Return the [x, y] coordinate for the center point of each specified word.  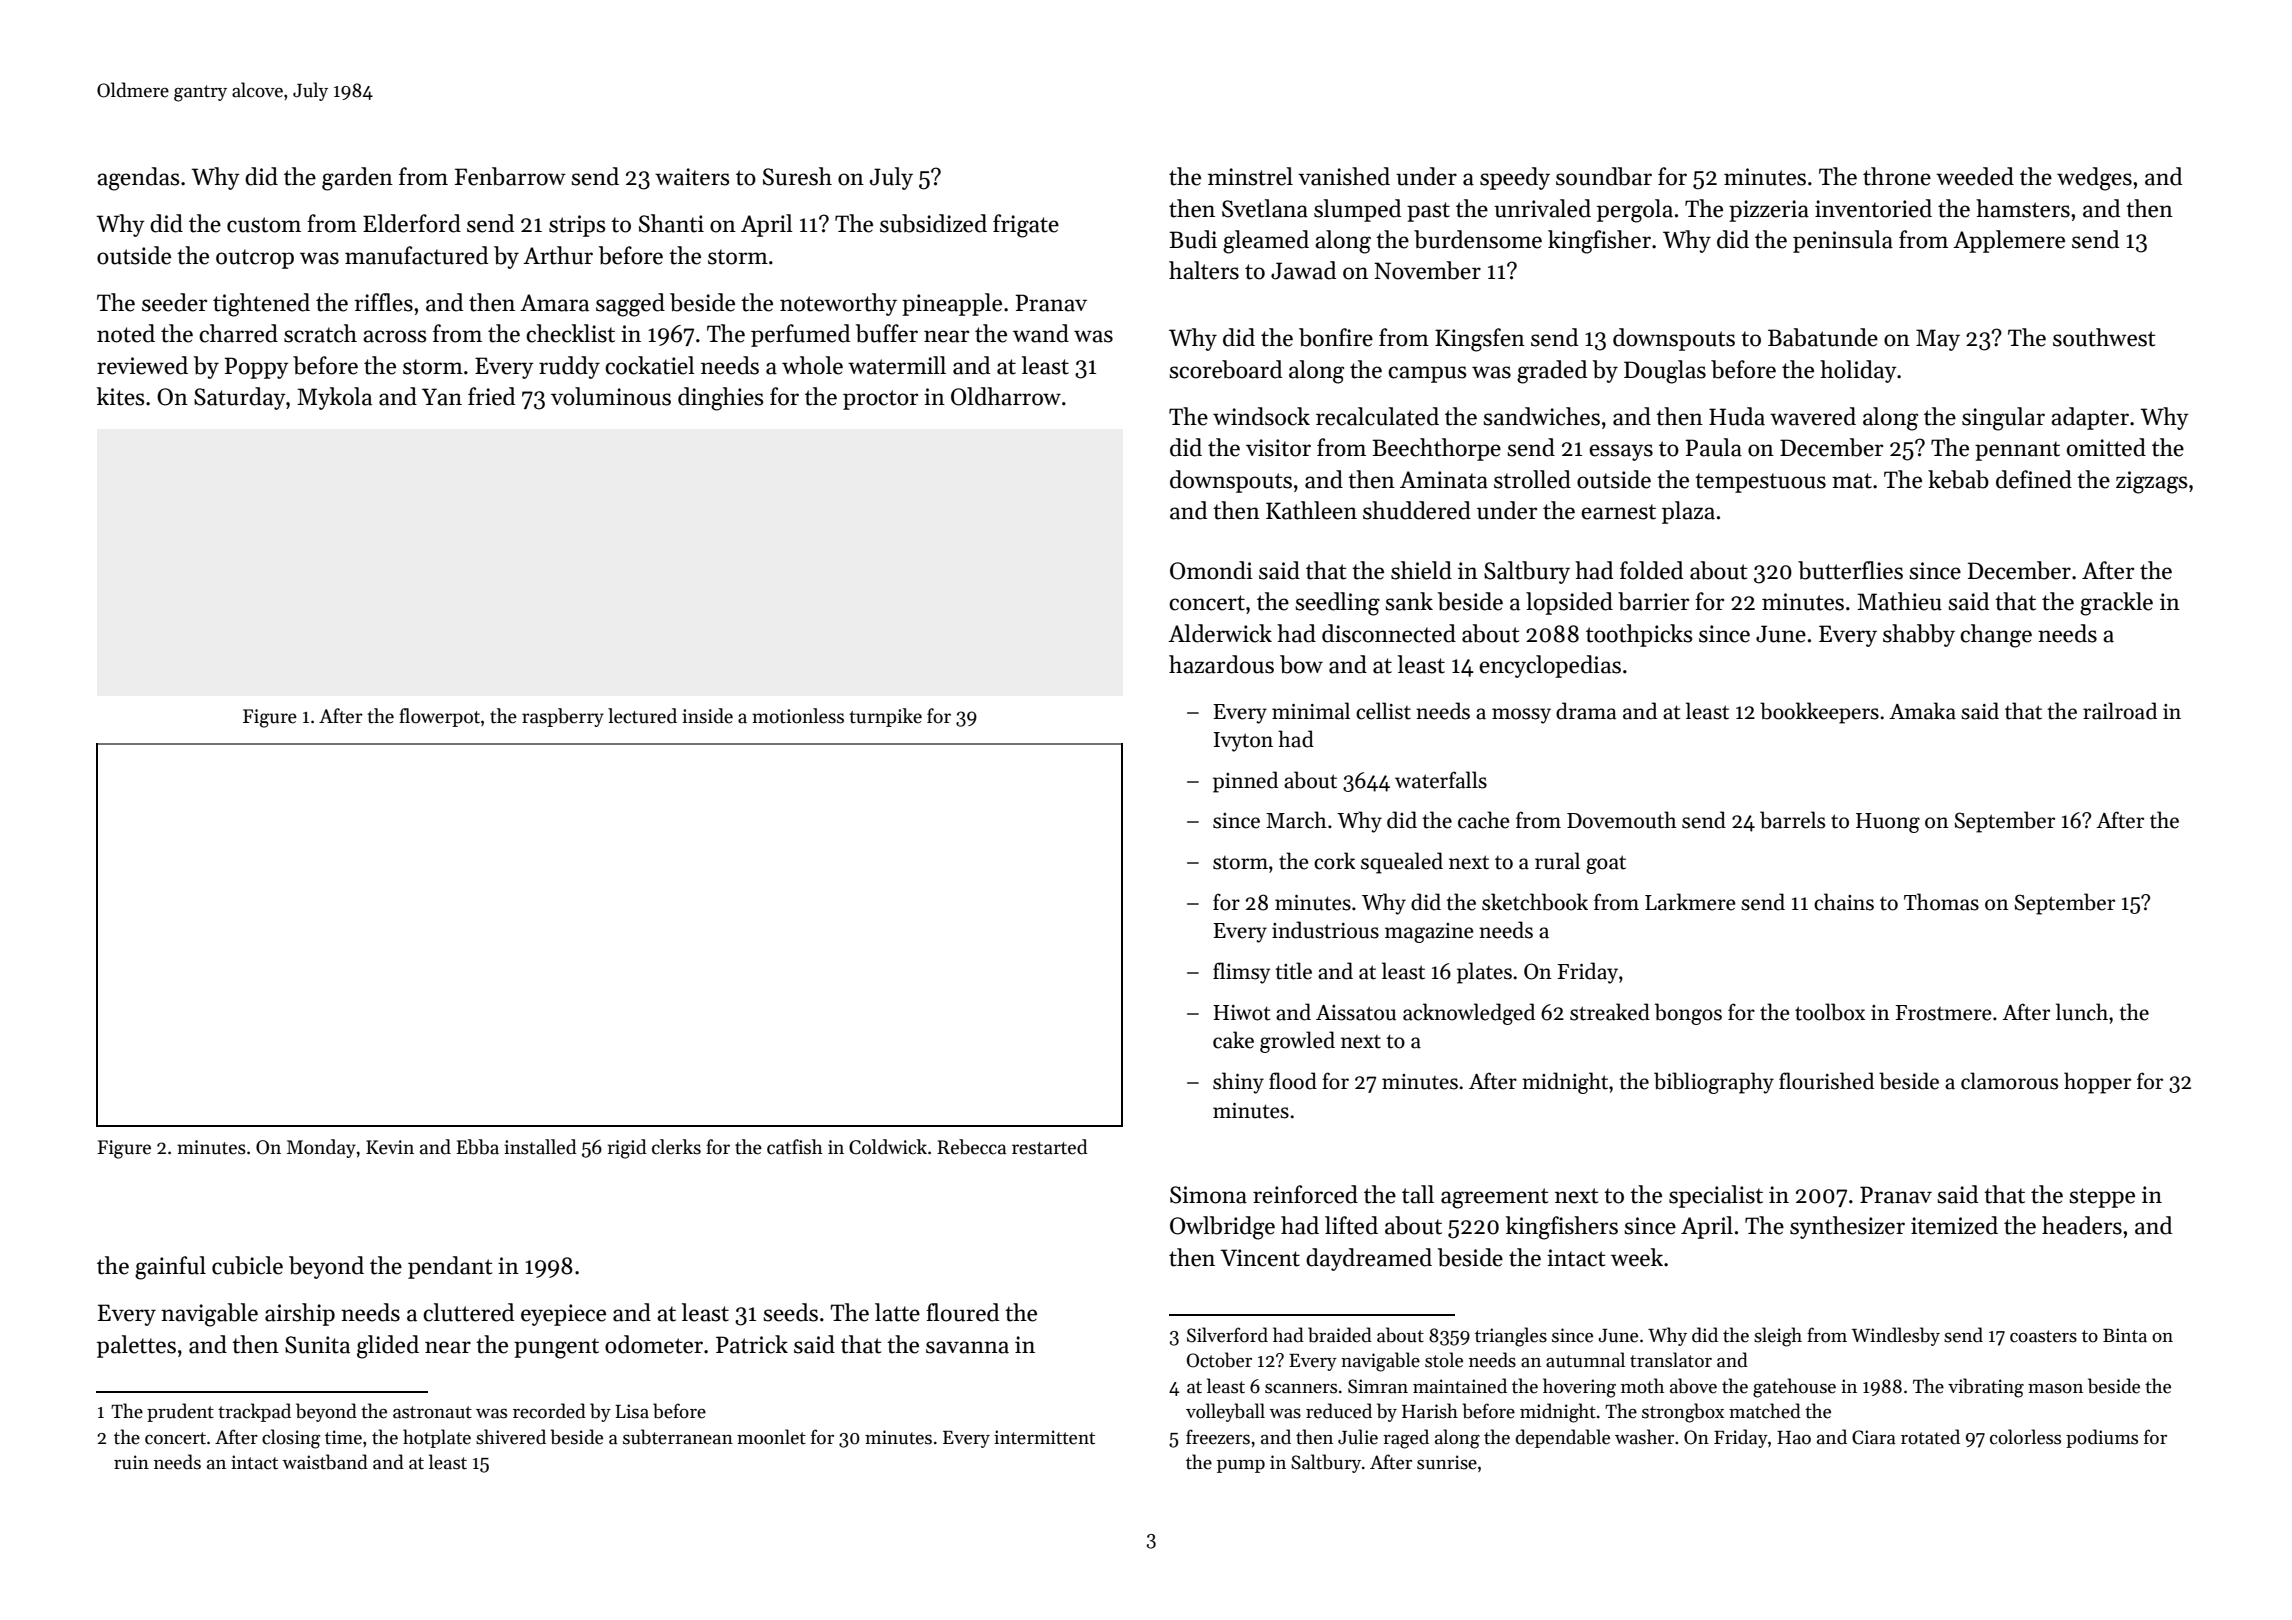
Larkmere [1690, 902]
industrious [1325, 930]
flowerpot [439, 717]
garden [357, 179]
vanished [1344, 176]
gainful [170, 1268]
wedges [2094, 179]
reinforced [1305, 1194]
